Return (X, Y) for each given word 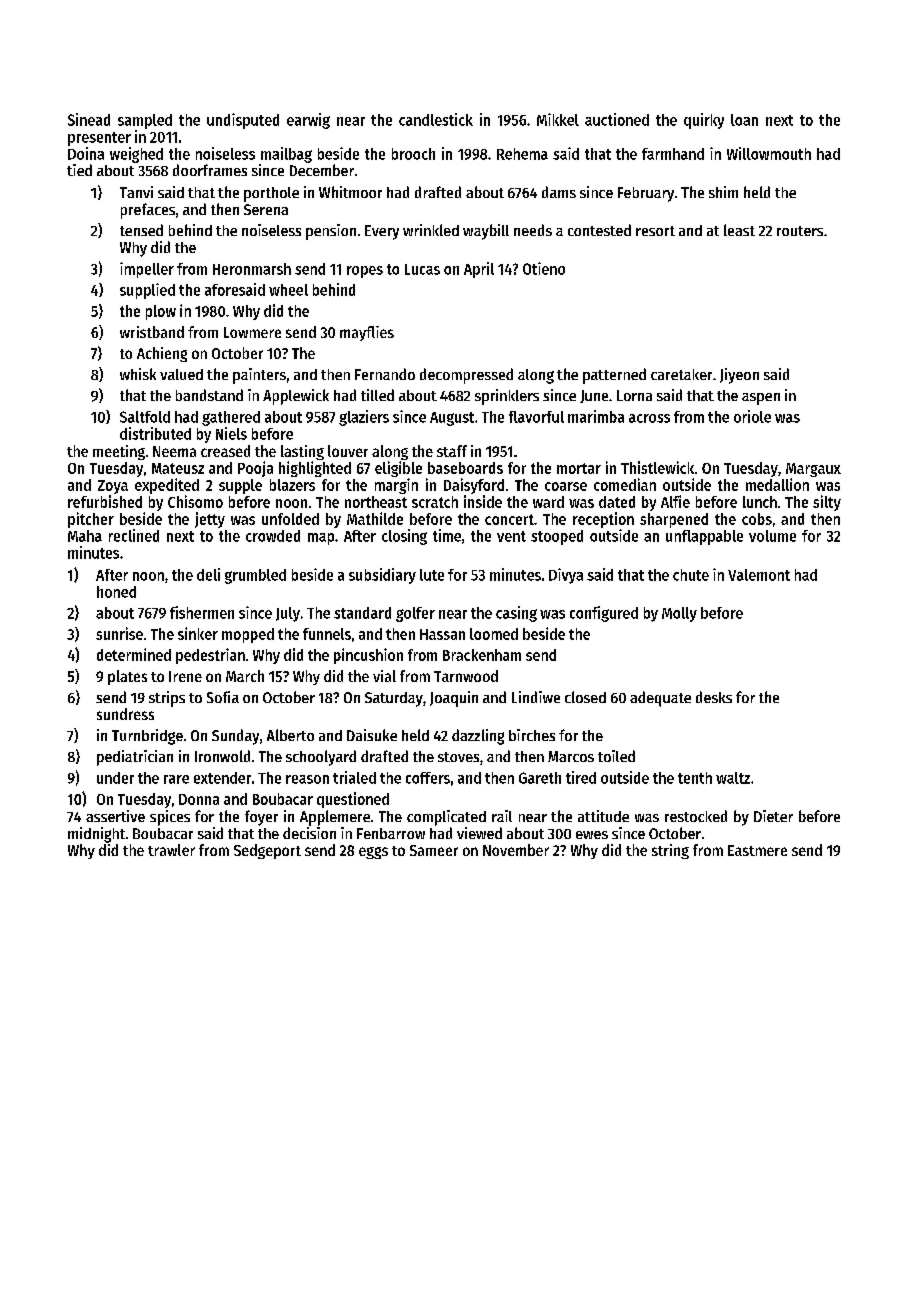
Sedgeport (267, 851)
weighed (136, 155)
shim (723, 192)
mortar (579, 468)
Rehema (522, 154)
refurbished (105, 501)
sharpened (674, 520)
